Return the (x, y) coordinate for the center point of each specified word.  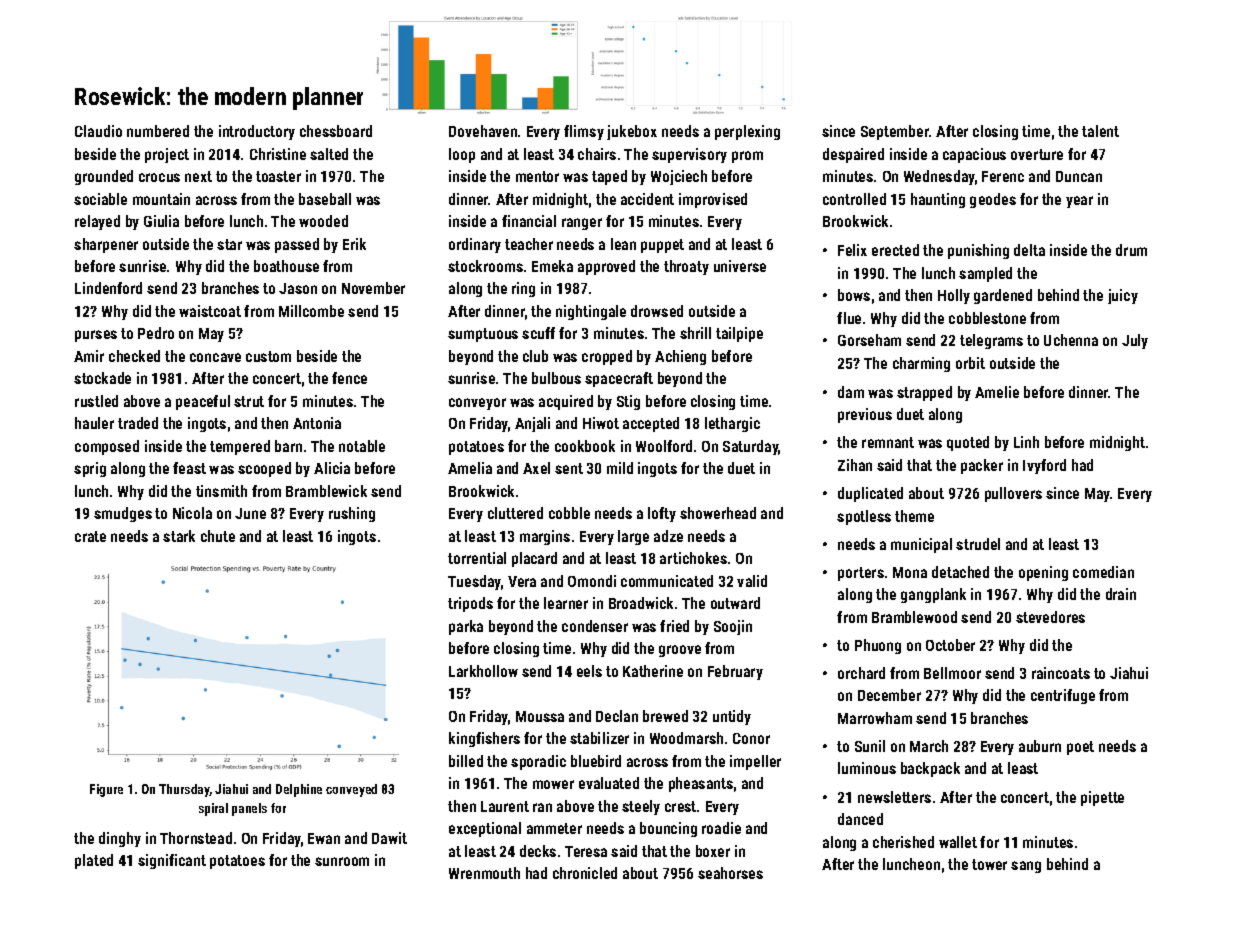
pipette (1102, 798)
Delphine (299, 790)
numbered (158, 131)
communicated (667, 581)
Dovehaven (483, 131)
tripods (470, 604)
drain (1121, 594)
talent (1100, 131)
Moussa (540, 716)
